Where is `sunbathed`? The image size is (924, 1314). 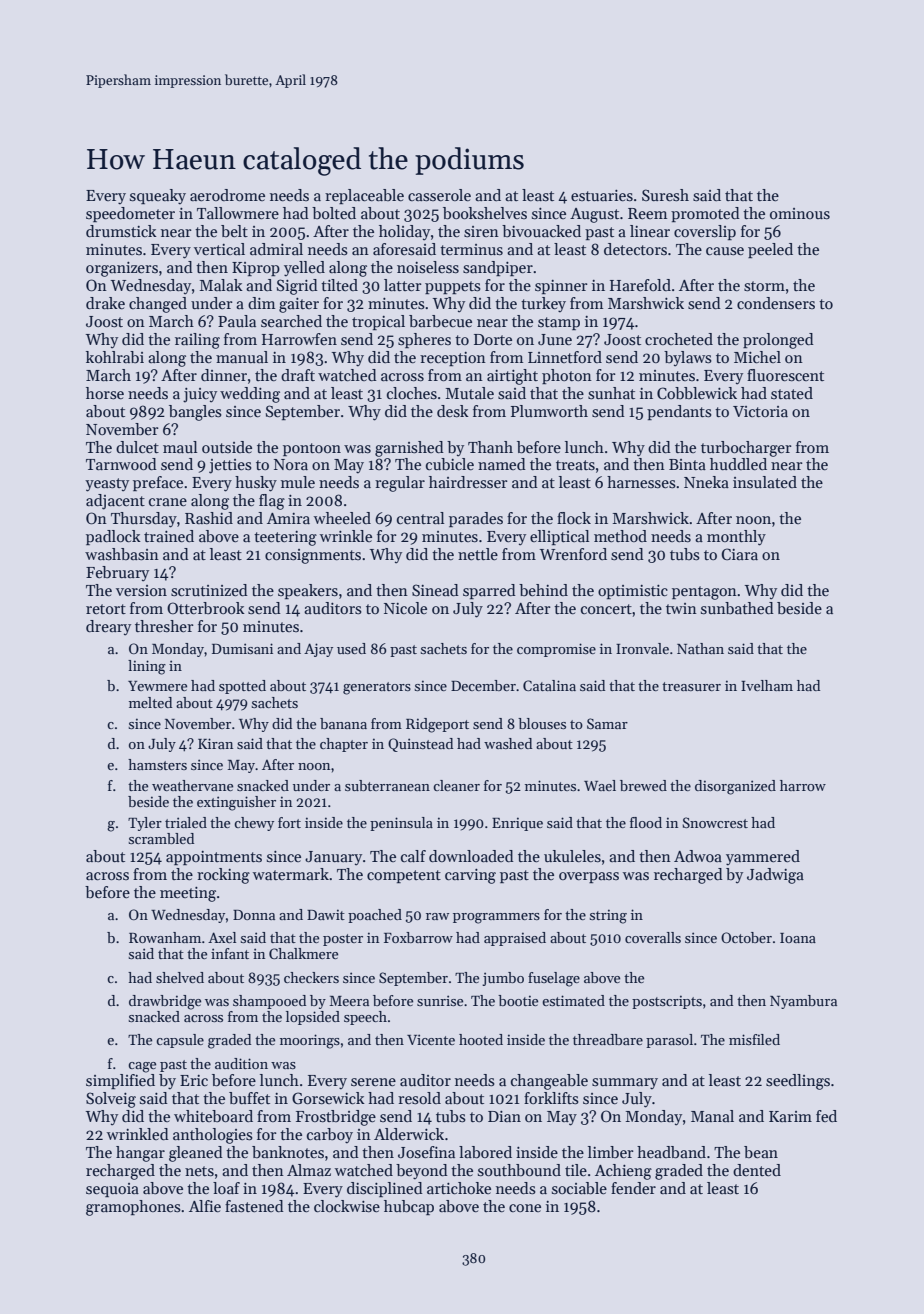 sunbathed is located at coordinates (737, 608).
